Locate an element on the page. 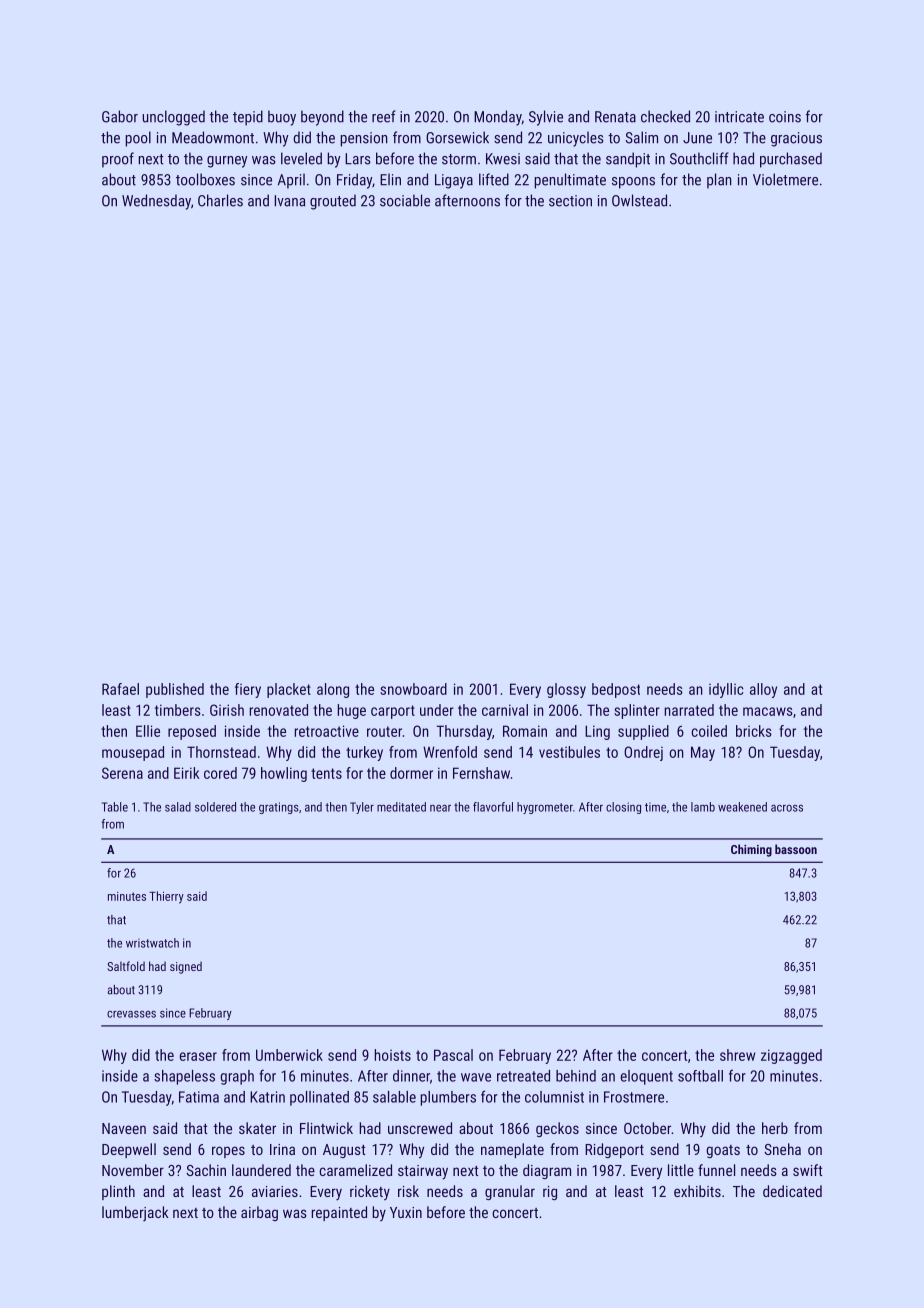 This page has width=924, height=1308. wristwatch is located at coordinates (152, 943).
